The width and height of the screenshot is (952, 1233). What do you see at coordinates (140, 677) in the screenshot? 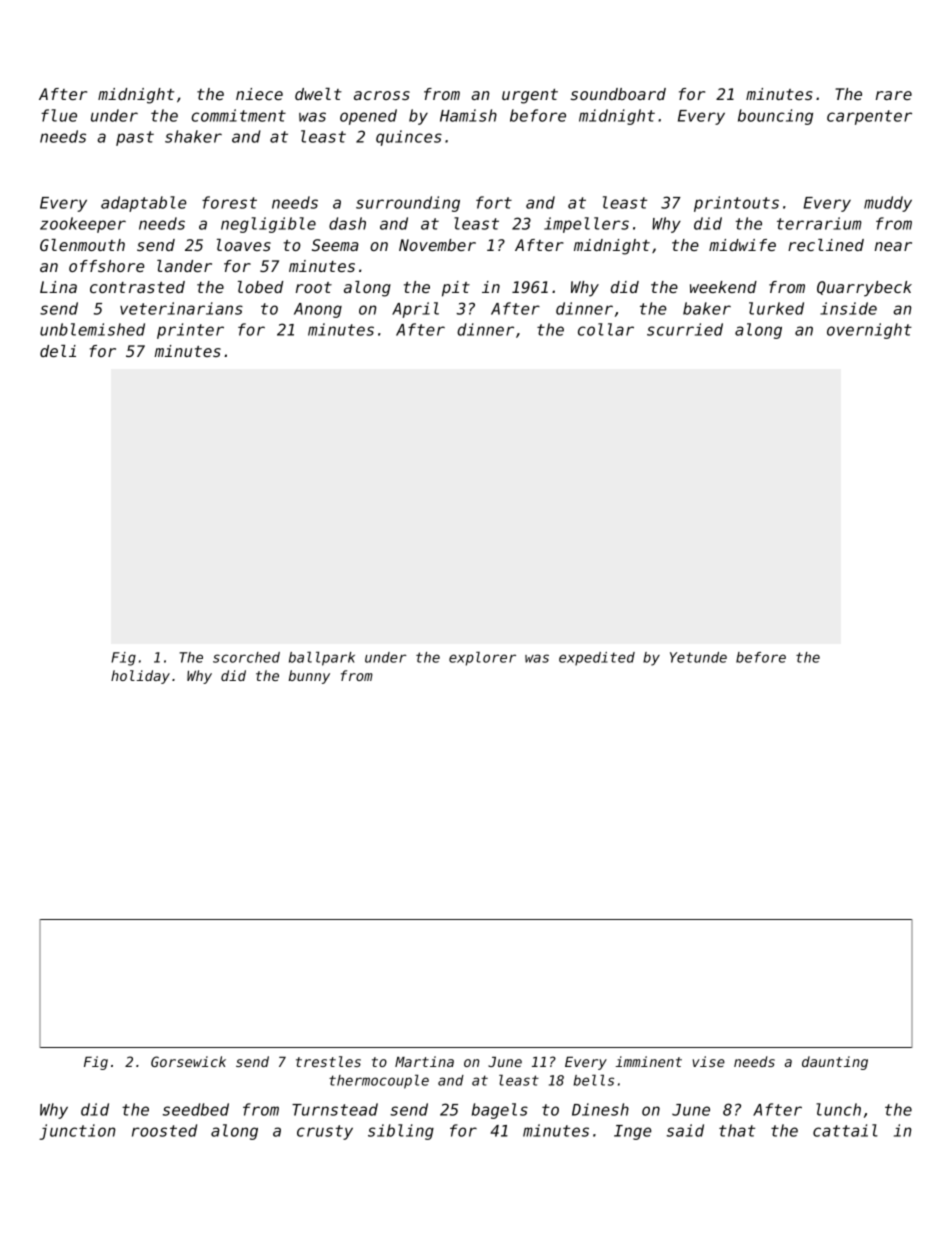
I see `holiday` at bounding box center [140, 677].
